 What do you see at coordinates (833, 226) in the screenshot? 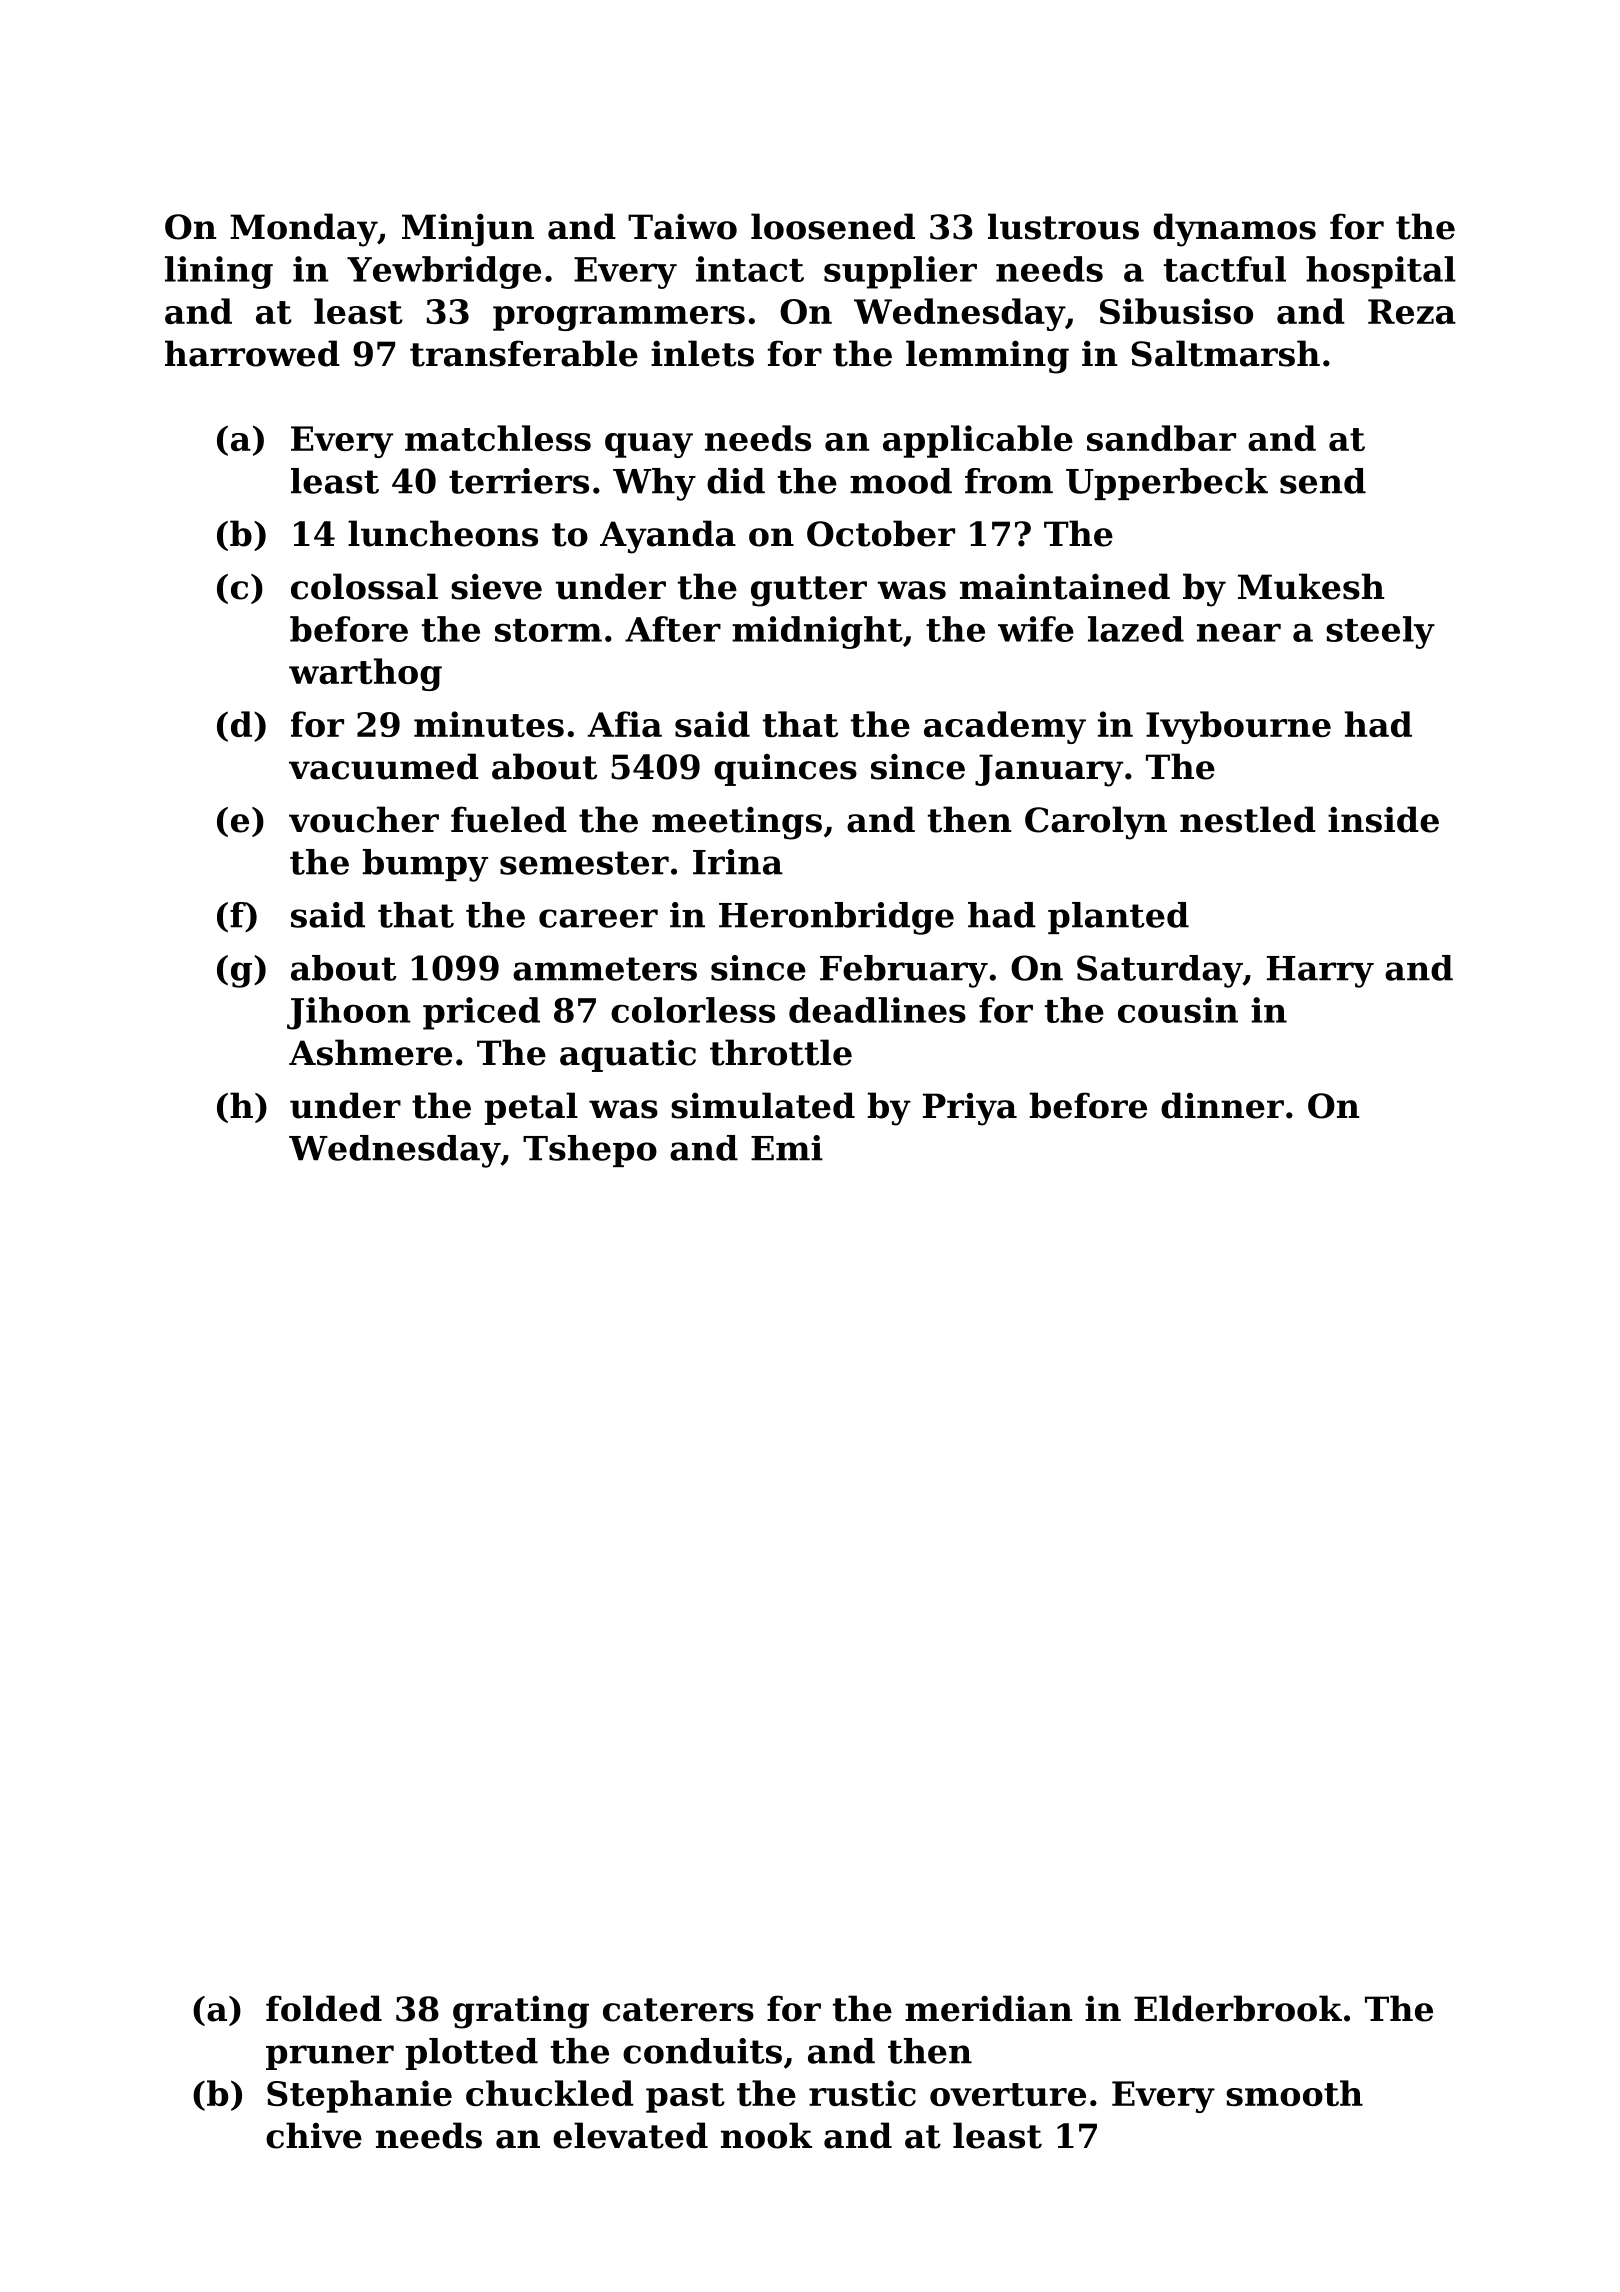
I see `loosened` at bounding box center [833, 226].
